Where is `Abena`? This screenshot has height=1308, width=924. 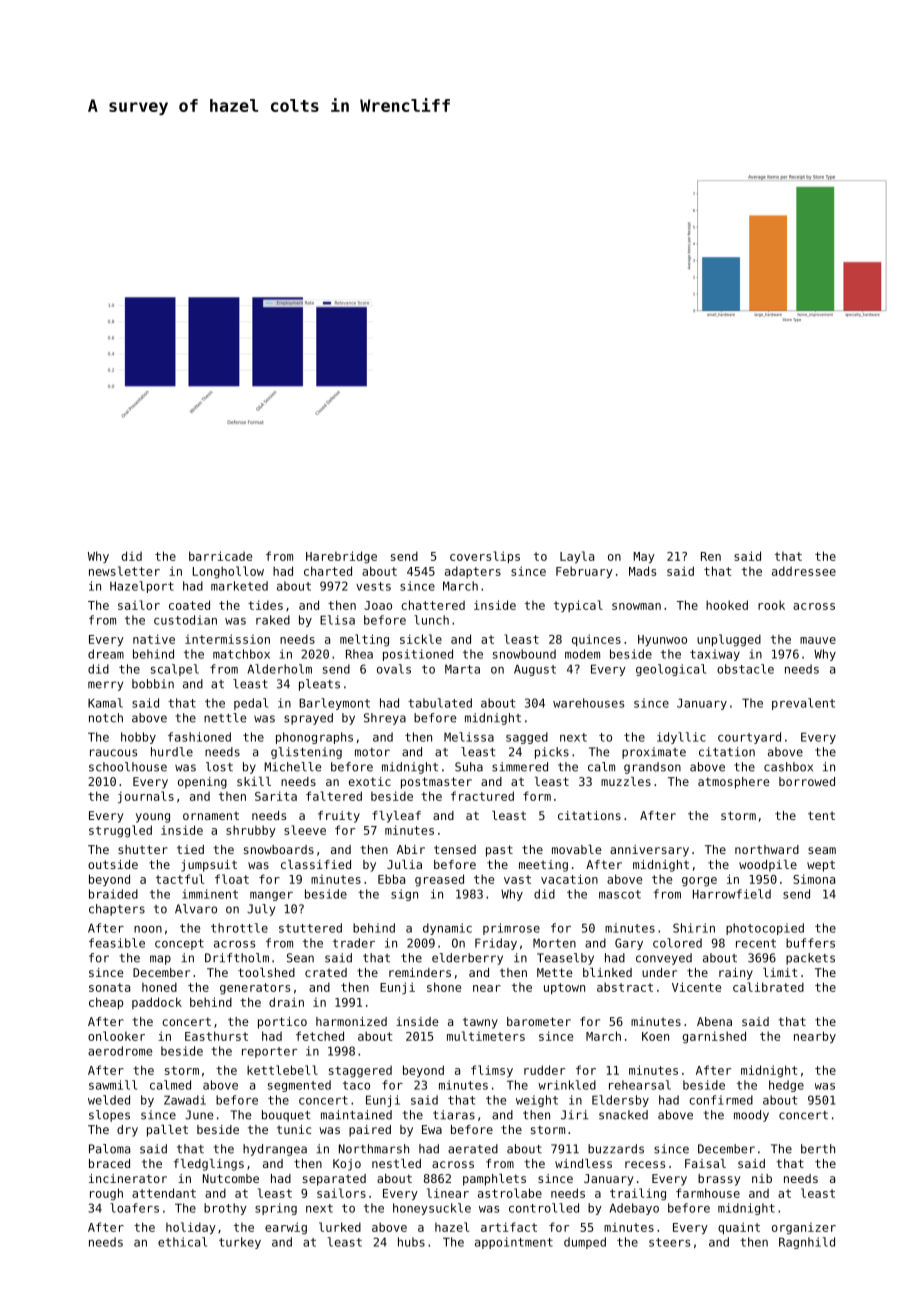
Abena is located at coordinates (714, 1021).
